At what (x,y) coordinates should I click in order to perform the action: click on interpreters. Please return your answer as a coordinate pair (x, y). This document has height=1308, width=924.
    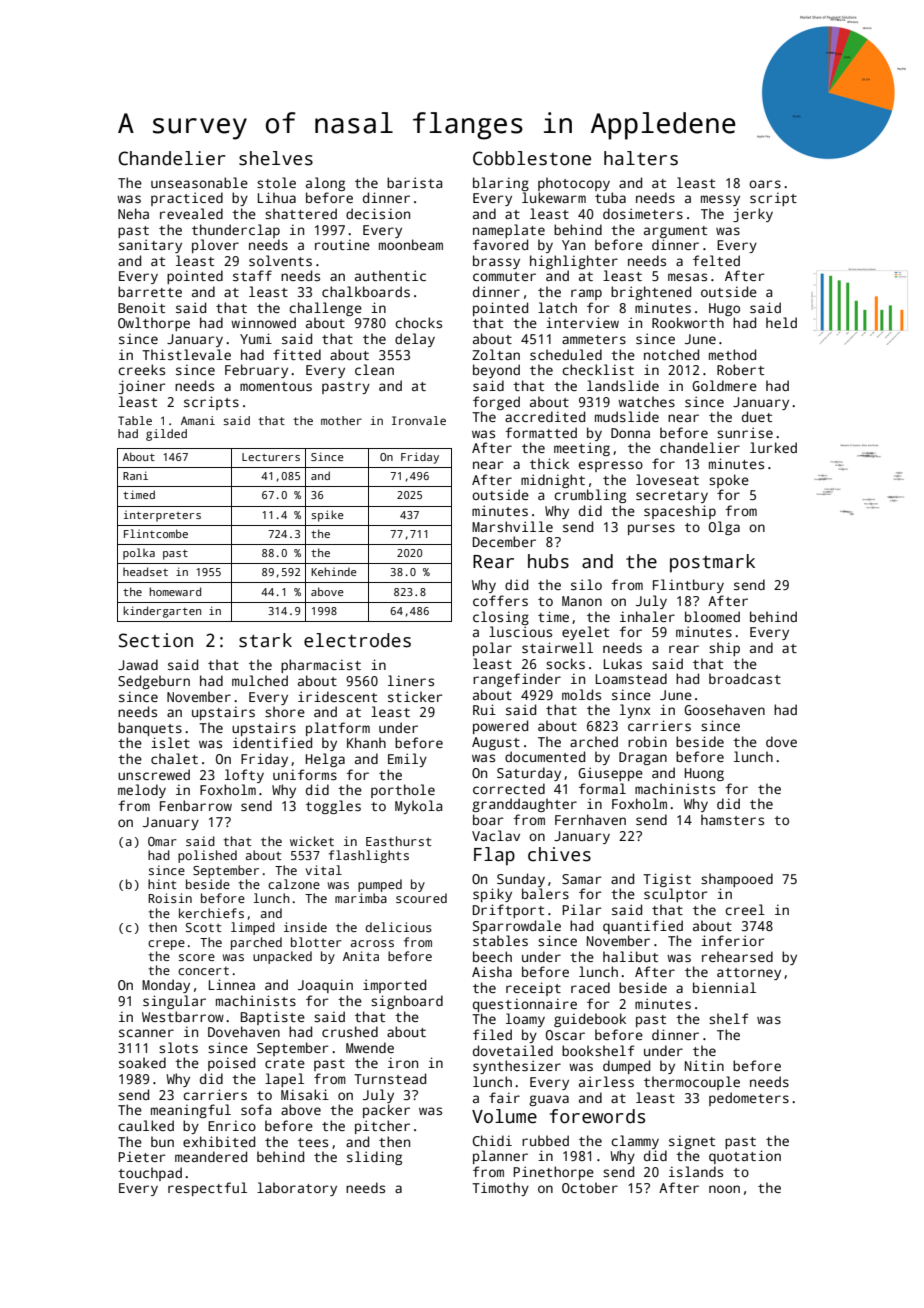
    Looking at the image, I should click on (162, 516).
